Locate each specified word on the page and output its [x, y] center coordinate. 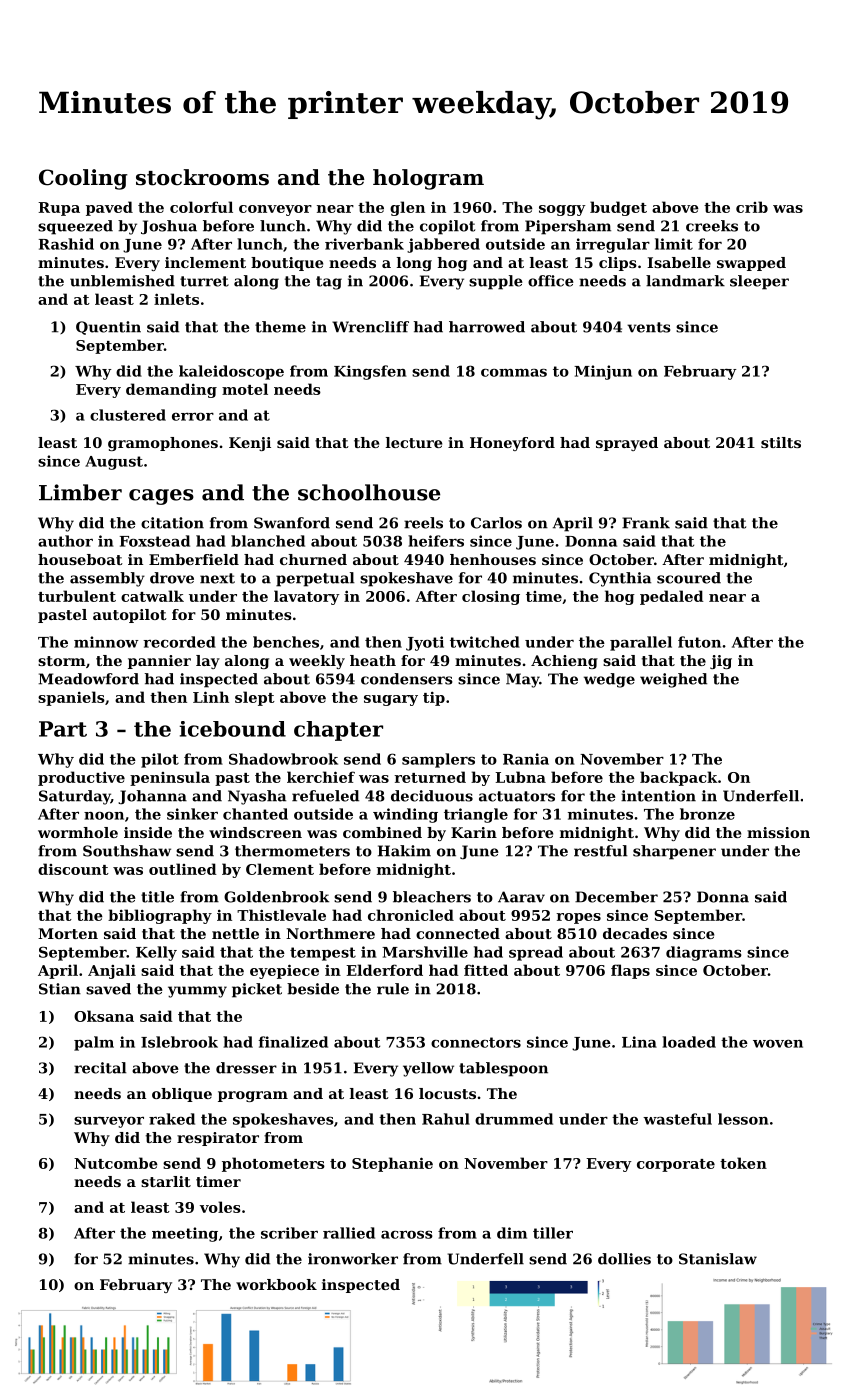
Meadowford [89, 679]
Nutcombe [116, 1163]
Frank [646, 523]
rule [393, 989]
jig [721, 662]
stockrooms [202, 177]
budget [618, 208]
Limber [80, 492]
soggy [562, 210]
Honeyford [512, 444]
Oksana [104, 1016]
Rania [526, 759]
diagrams [704, 953]
